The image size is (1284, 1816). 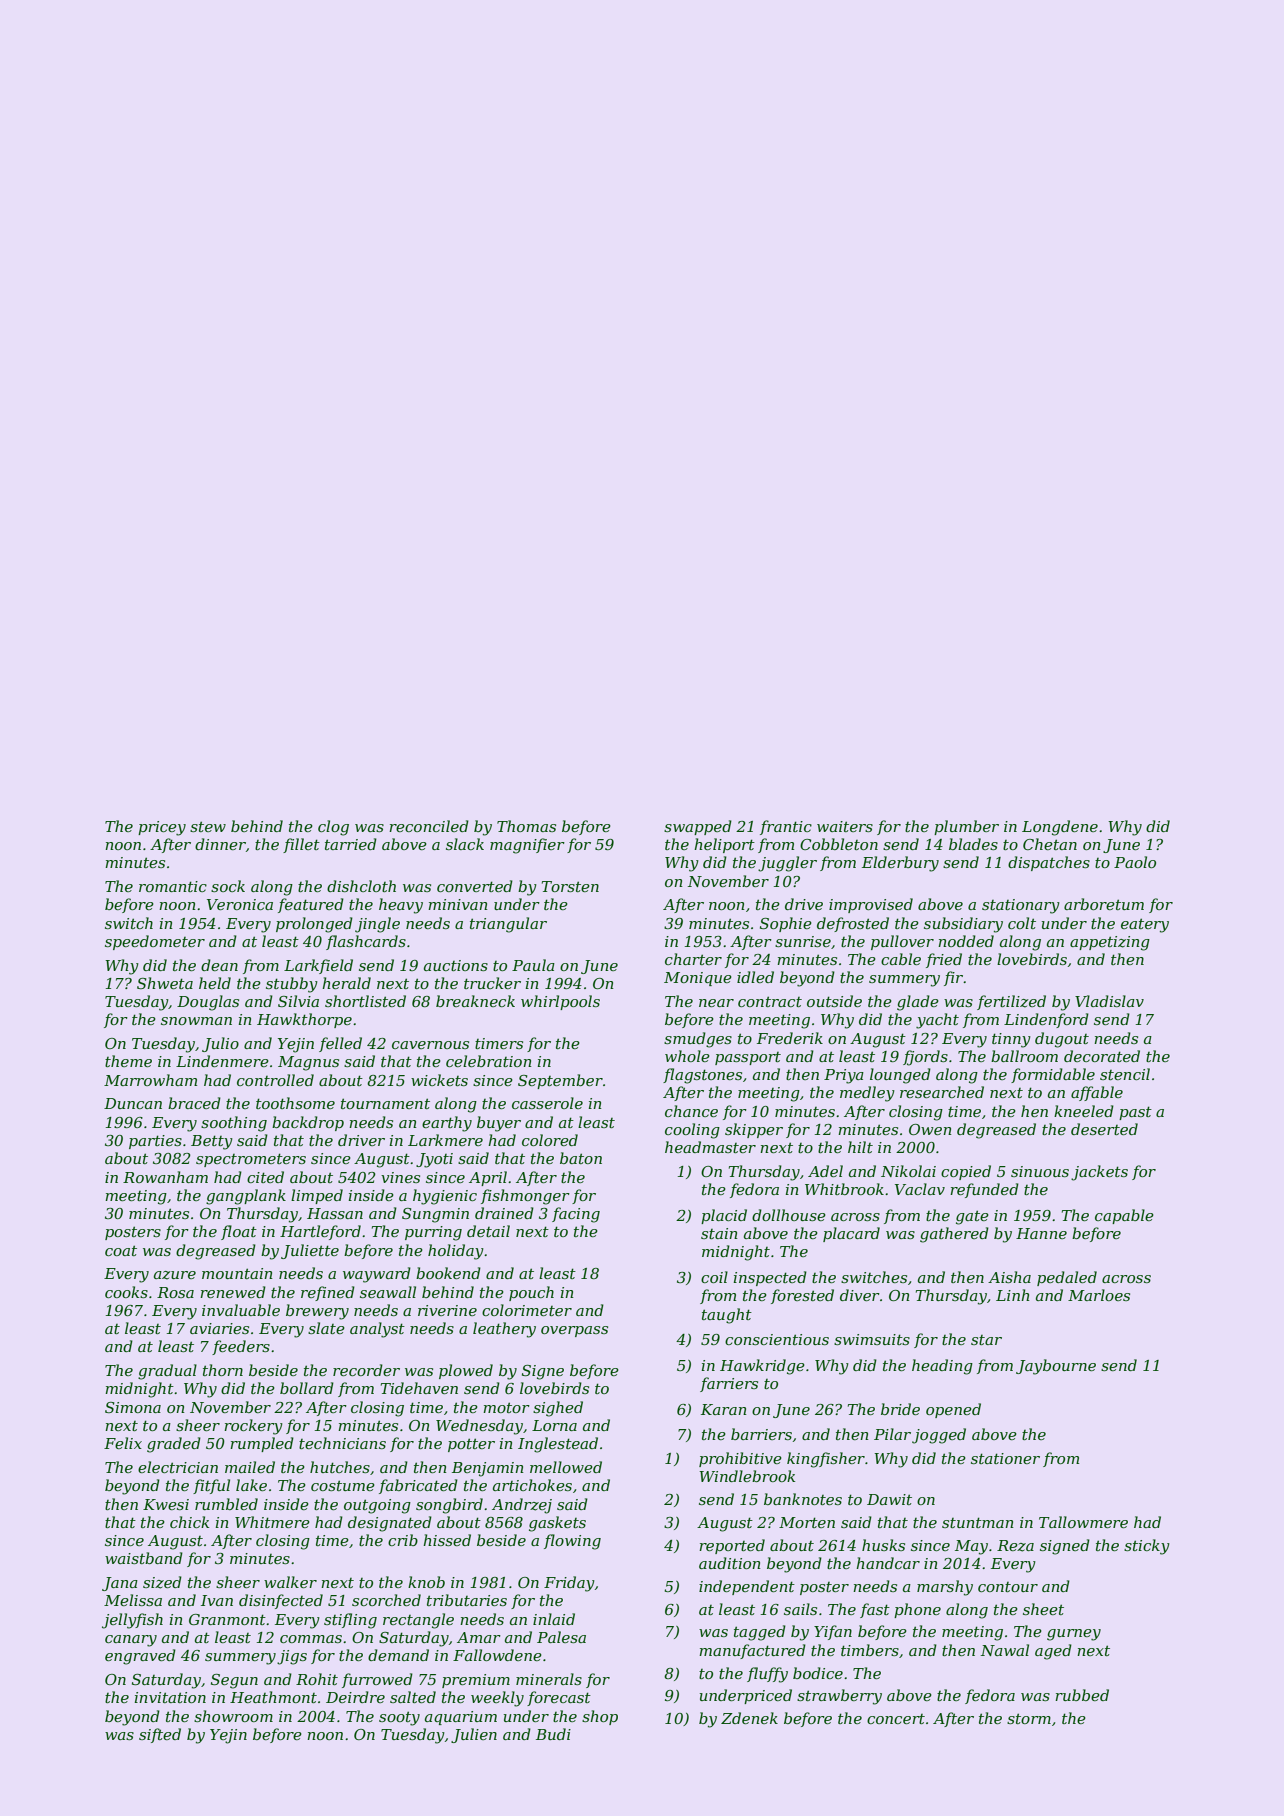 I want to click on taught, so click(x=727, y=1316).
